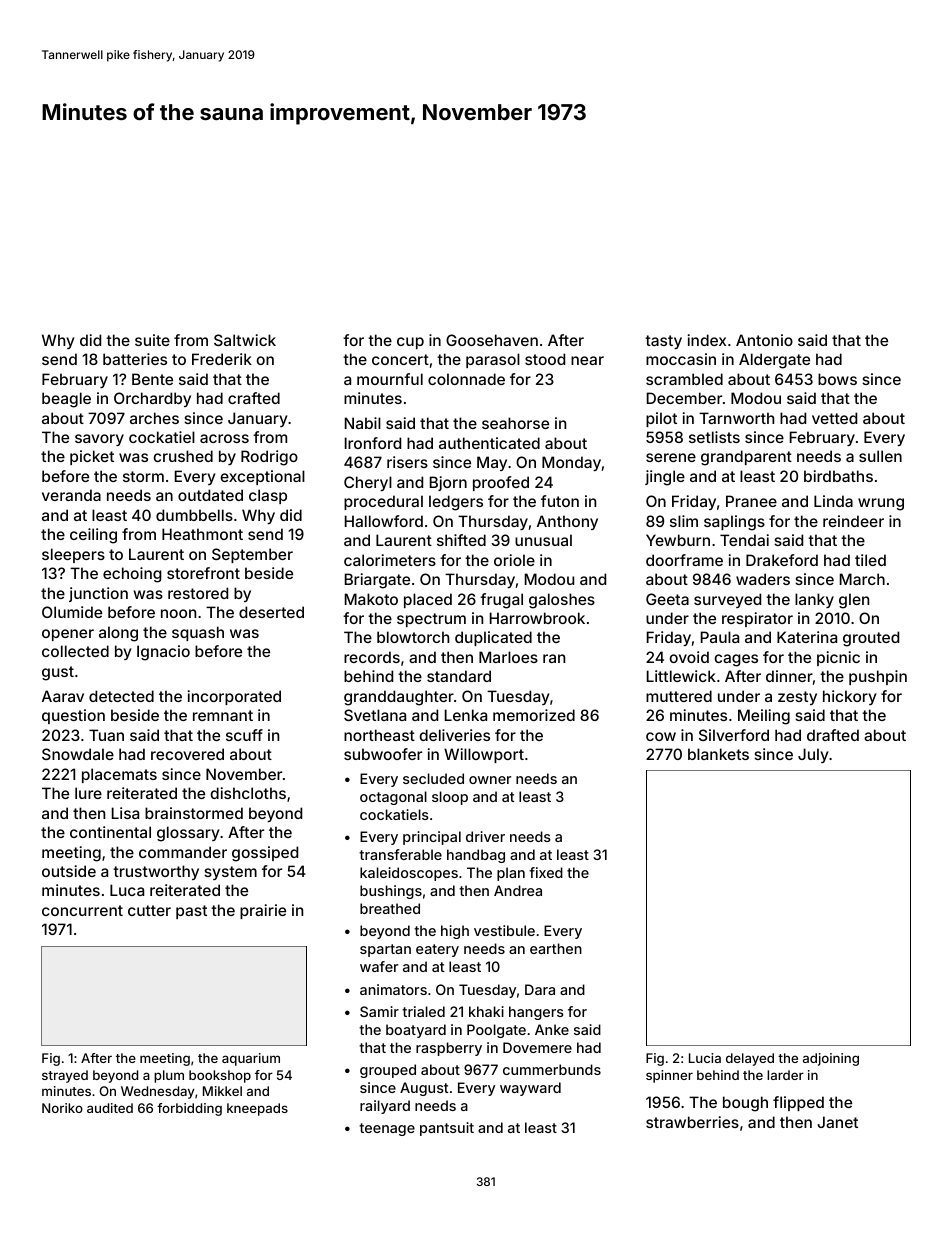  Describe the element at coordinates (764, 340) in the screenshot. I see `Antonio` at that location.
